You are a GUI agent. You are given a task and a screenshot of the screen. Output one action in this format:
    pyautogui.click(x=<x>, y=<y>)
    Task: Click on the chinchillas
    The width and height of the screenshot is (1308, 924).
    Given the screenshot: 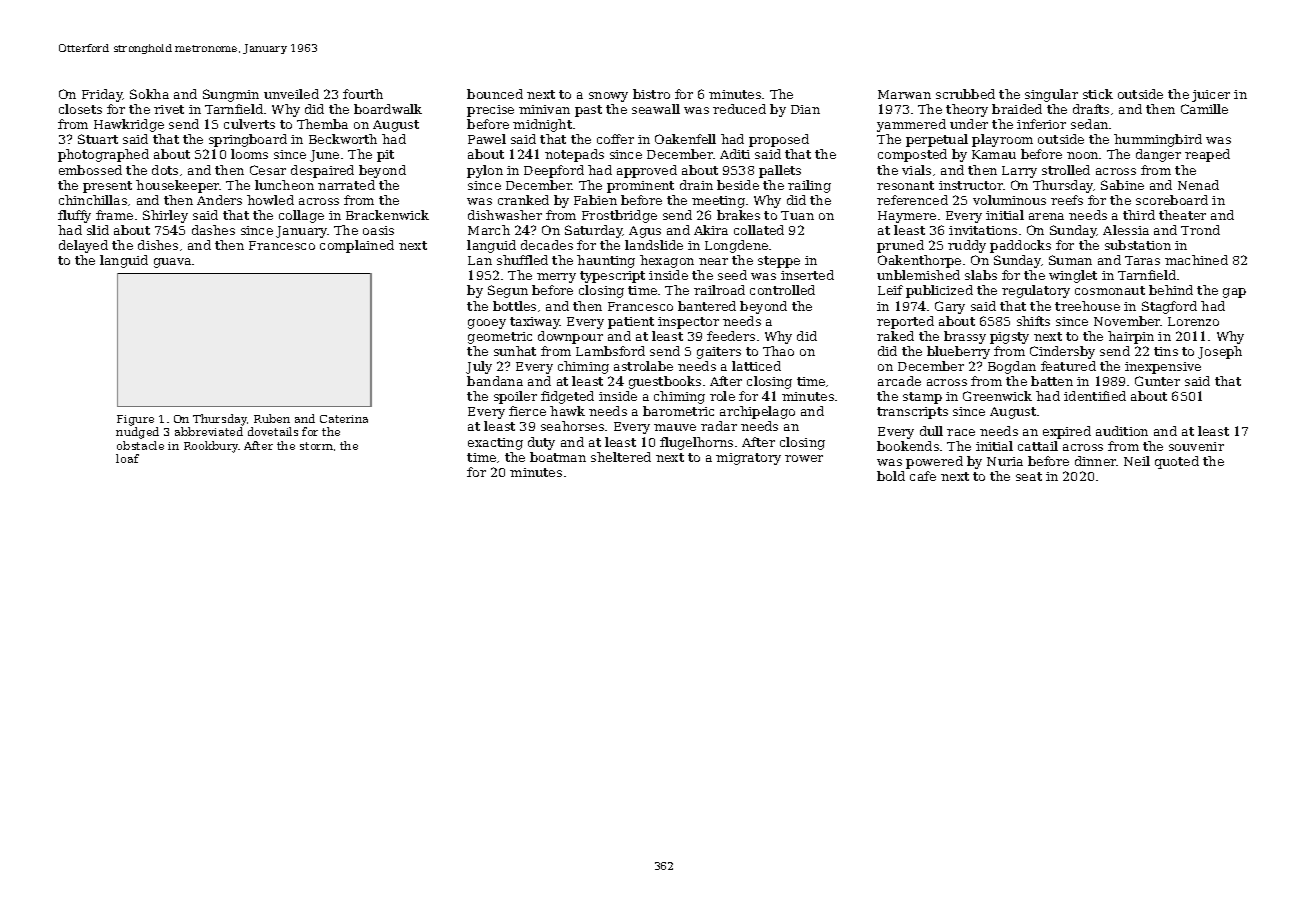 What is the action you would take?
    pyautogui.click(x=93, y=200)
